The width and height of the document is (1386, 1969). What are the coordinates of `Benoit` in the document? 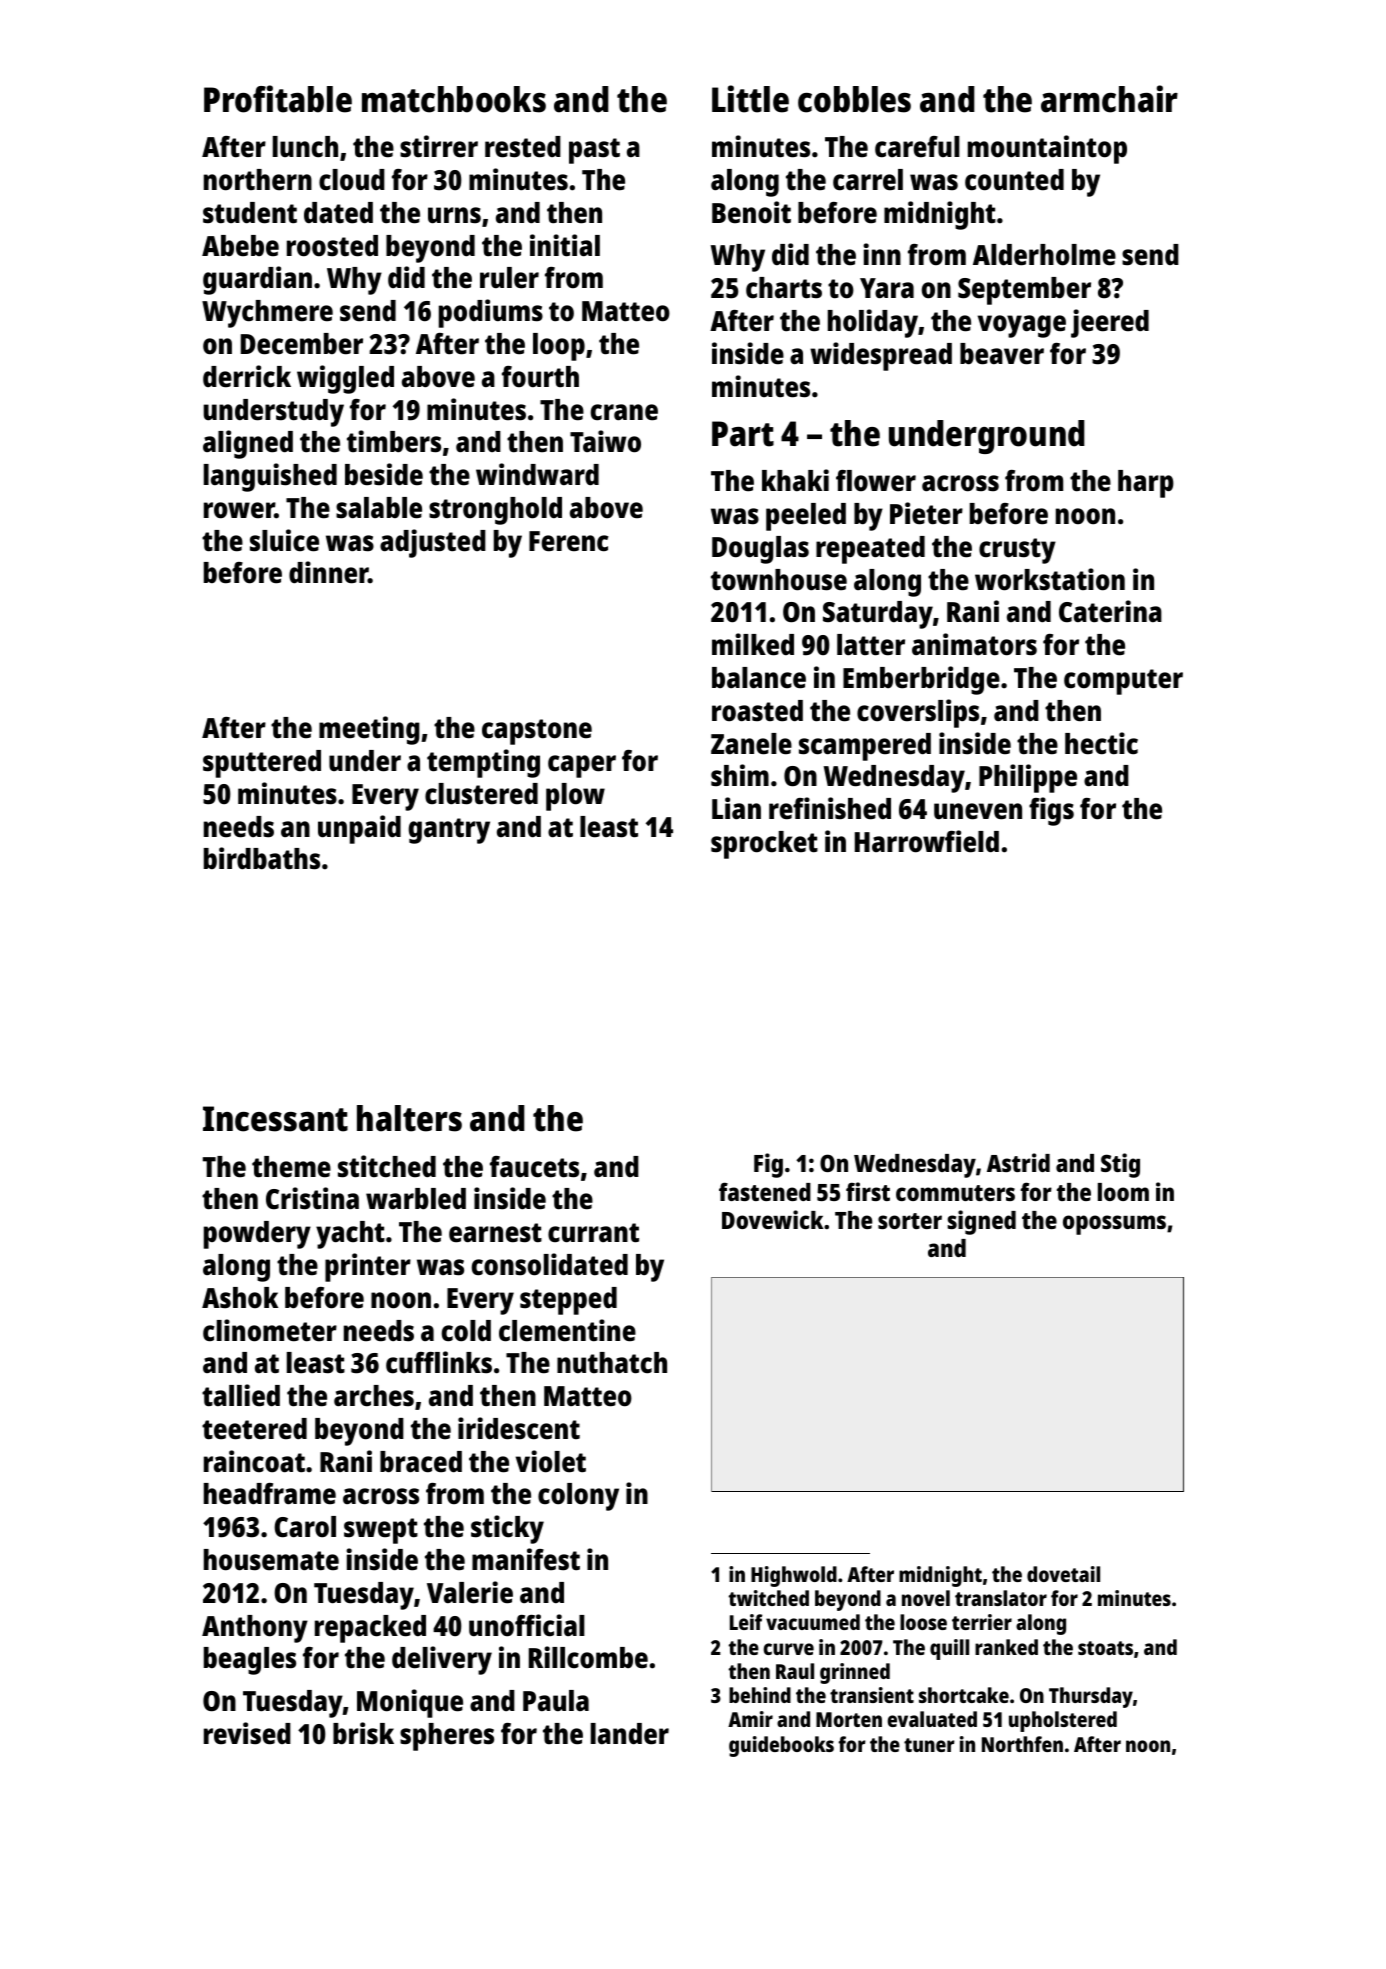 It's located at (751, 212).
